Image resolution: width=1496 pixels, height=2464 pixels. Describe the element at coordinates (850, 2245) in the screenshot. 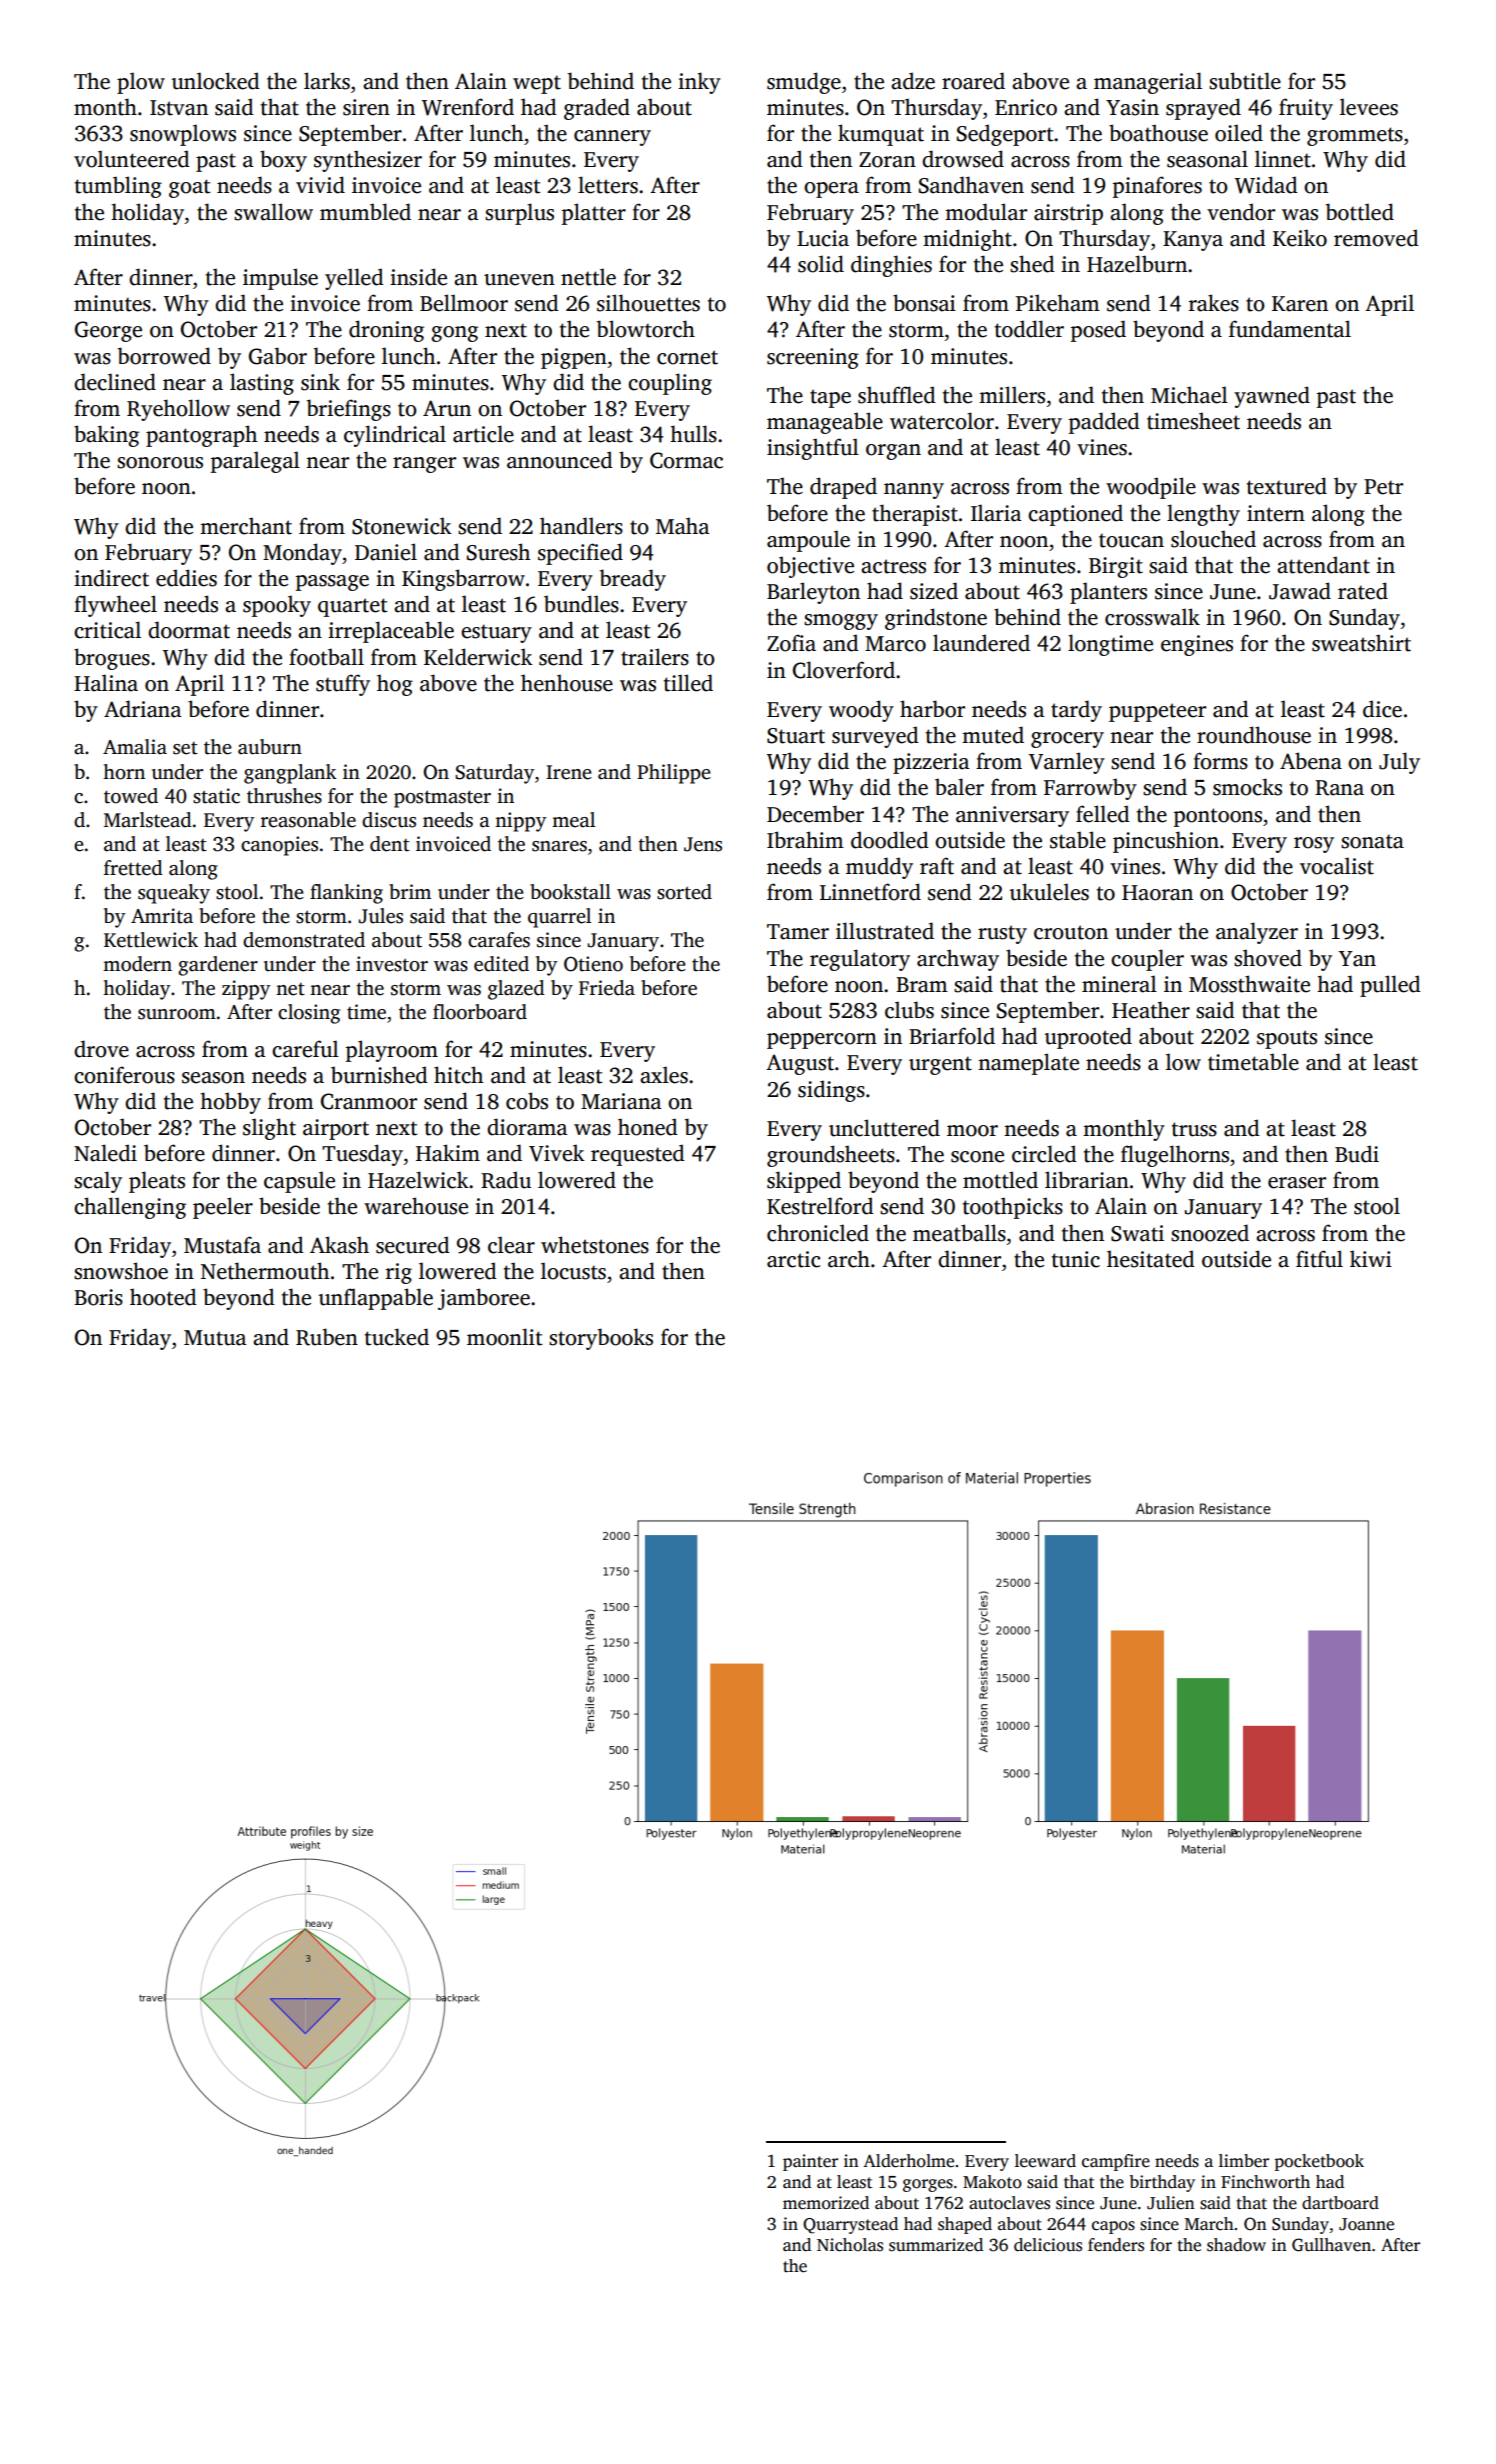

I see `Nicholas` at that location.
